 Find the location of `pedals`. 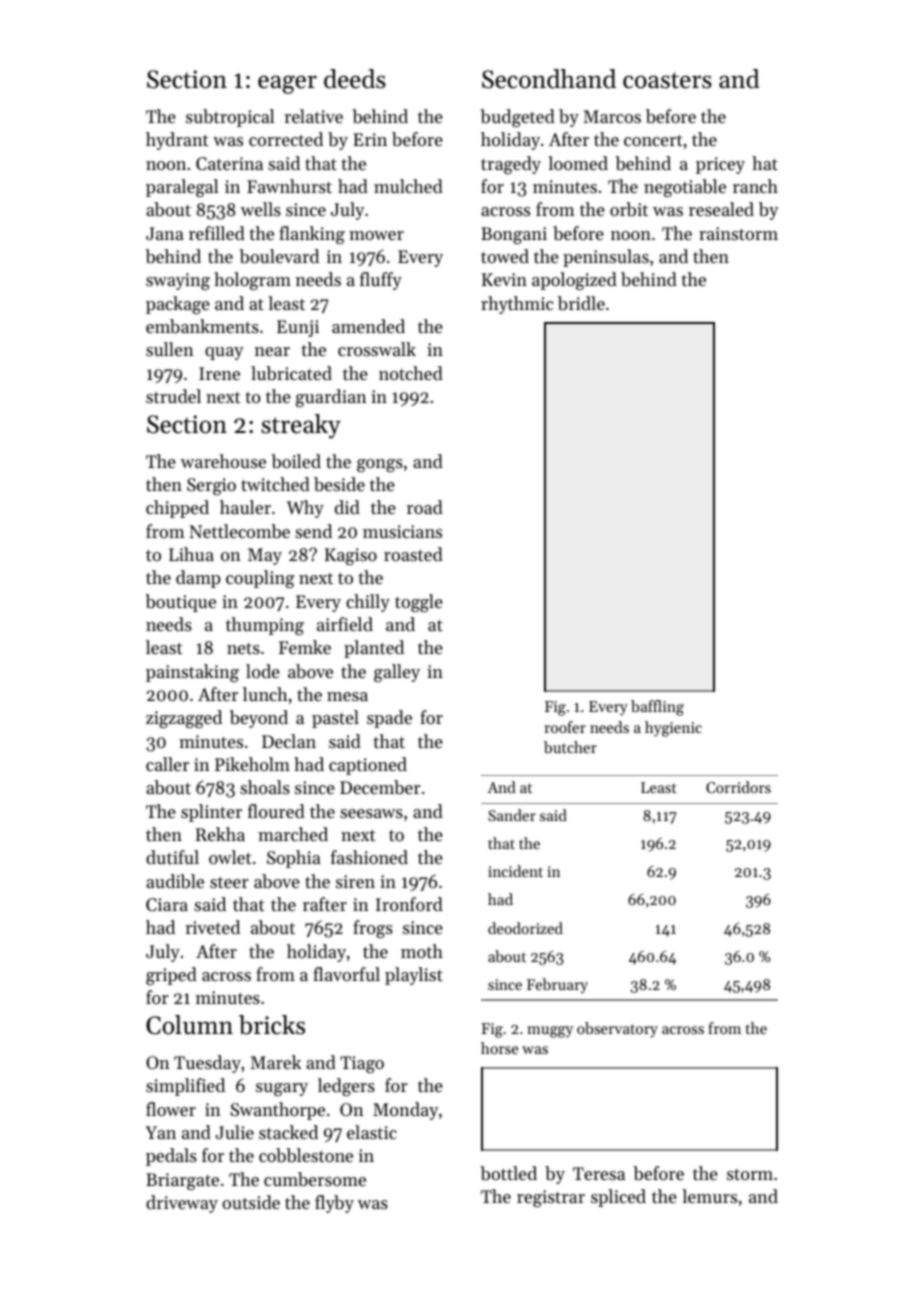

pedals is located at coordinates (171, 1157).
